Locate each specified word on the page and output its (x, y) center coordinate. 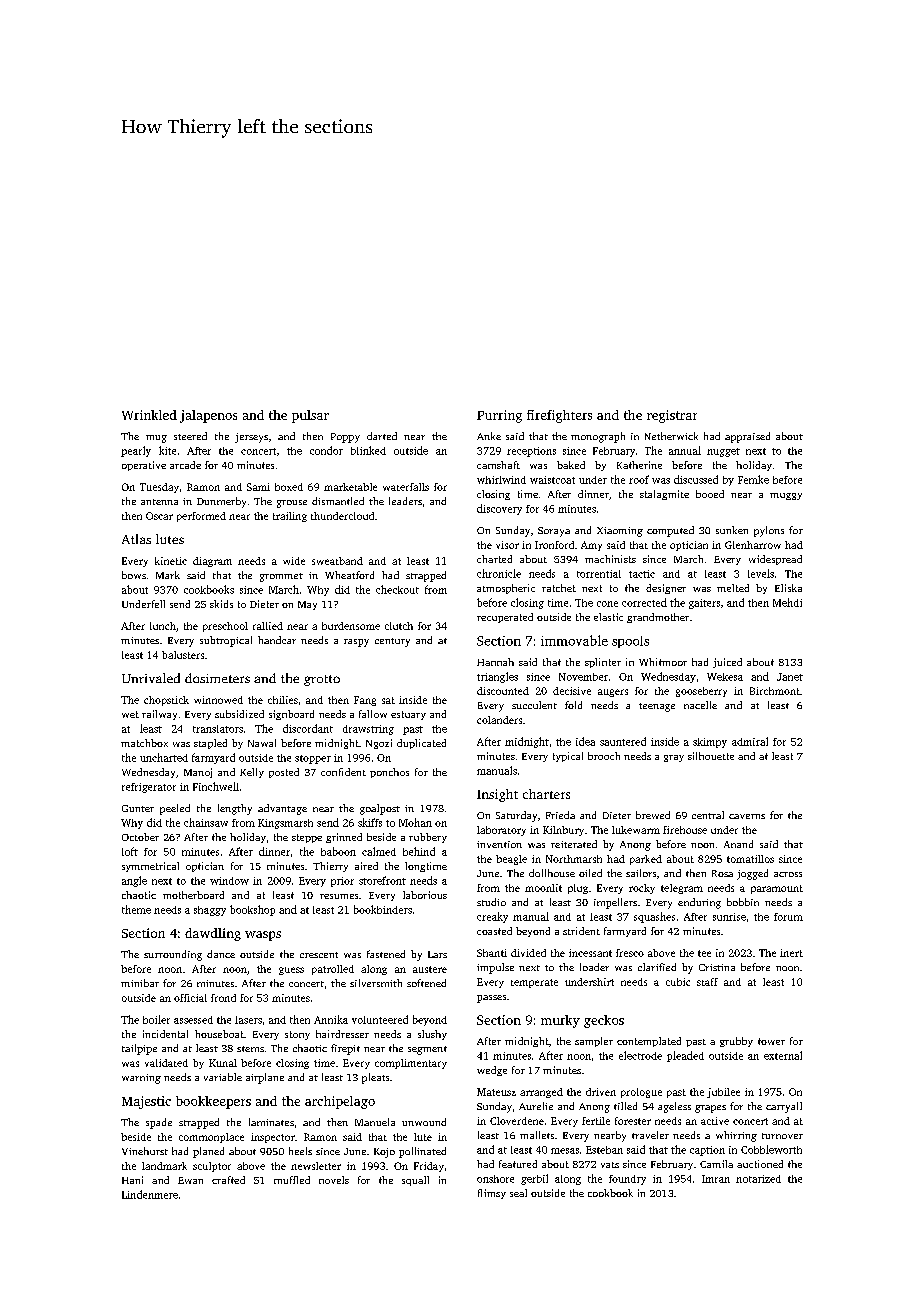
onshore (495, 1179)
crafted (228, 1180)
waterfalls (406, 487)
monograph (598, 437)
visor (507, 545)
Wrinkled (149, 415)
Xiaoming (620, 532)
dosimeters (217, 678)
